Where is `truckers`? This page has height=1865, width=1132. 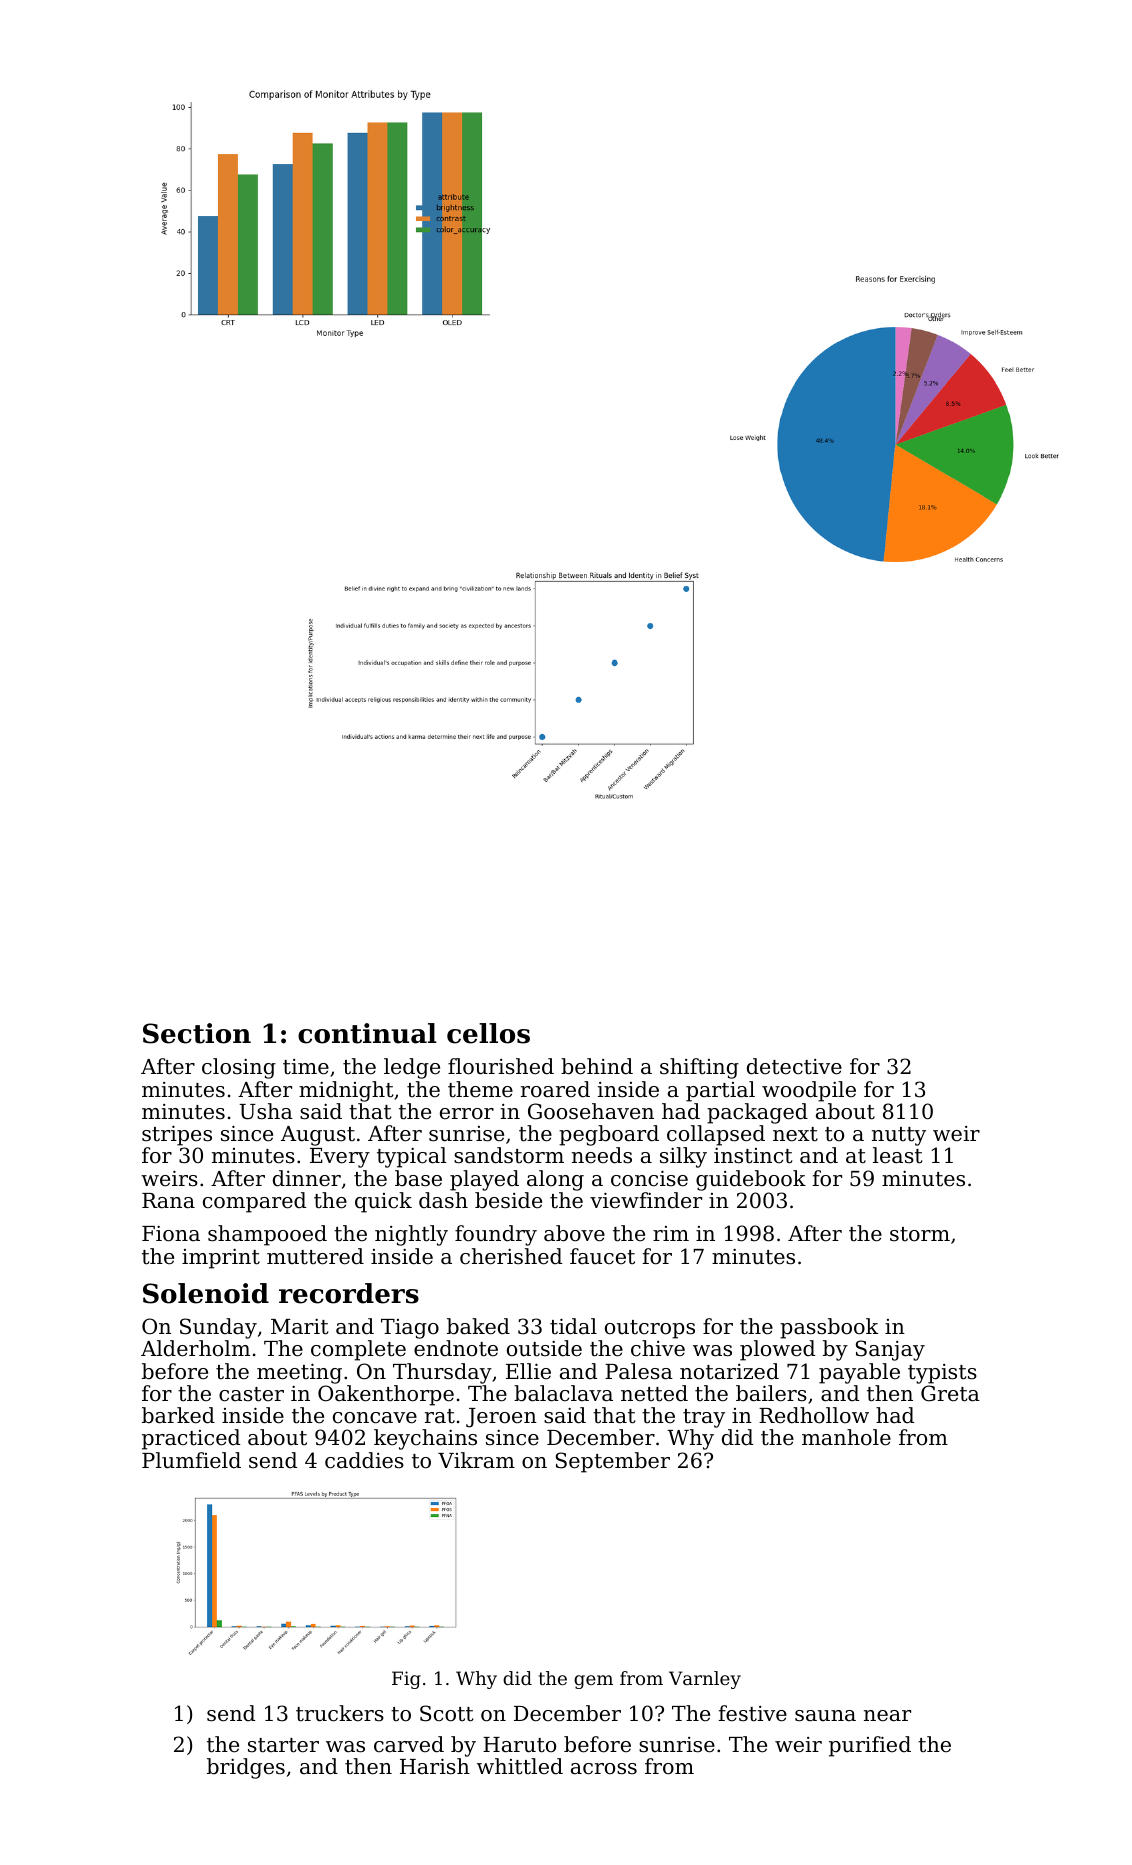
truckers is located at coordinates (340, 1713).
